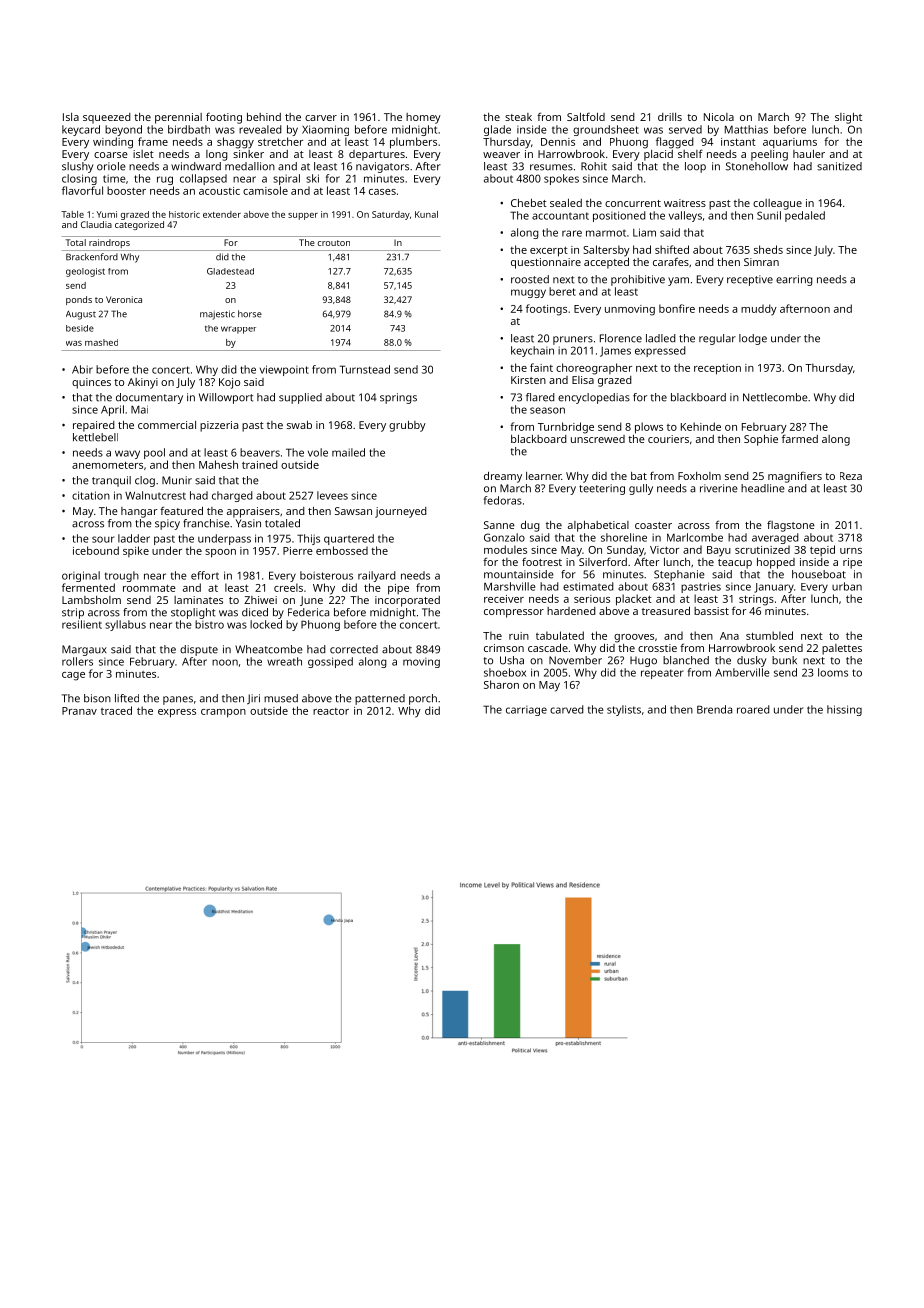 Image resolution: width=924 pixels, height=1308 pixels. What do you see at coordinates (199, 650) in the image?
I see `dispute` at bounding box center [199, 650].
